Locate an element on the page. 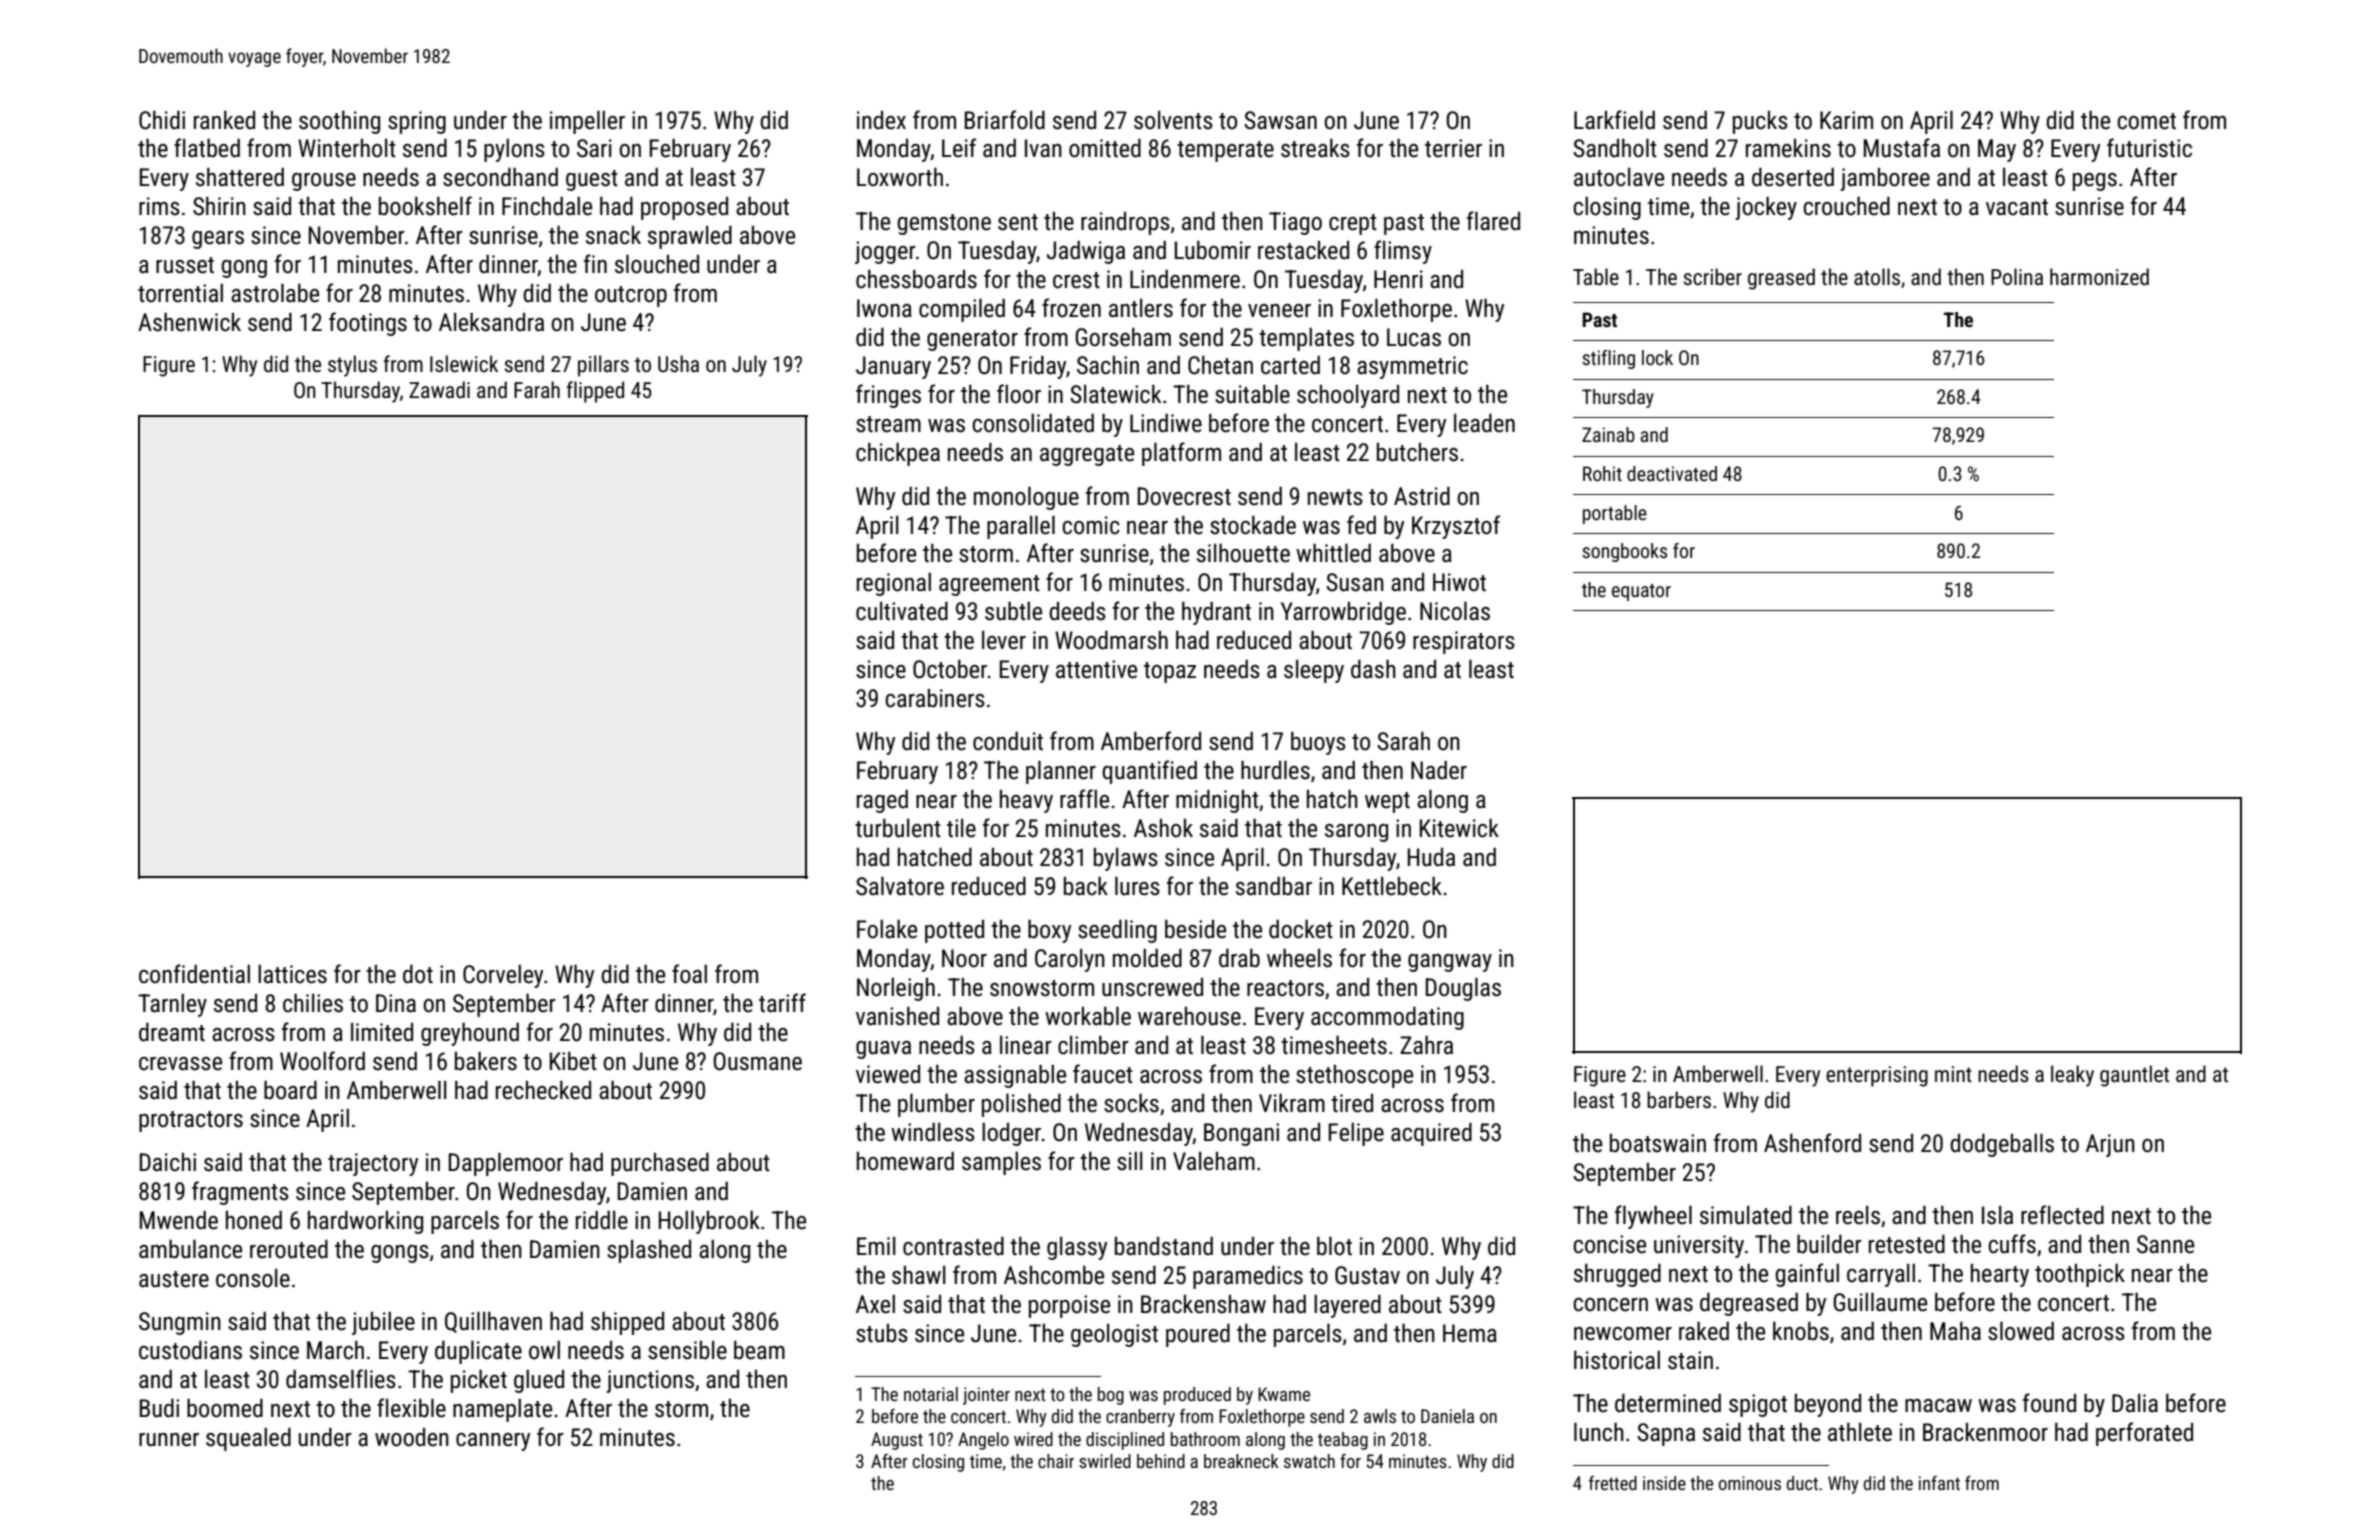 The image size is (2380, 1540). bookshelf is located at coordinates (425, 206).
